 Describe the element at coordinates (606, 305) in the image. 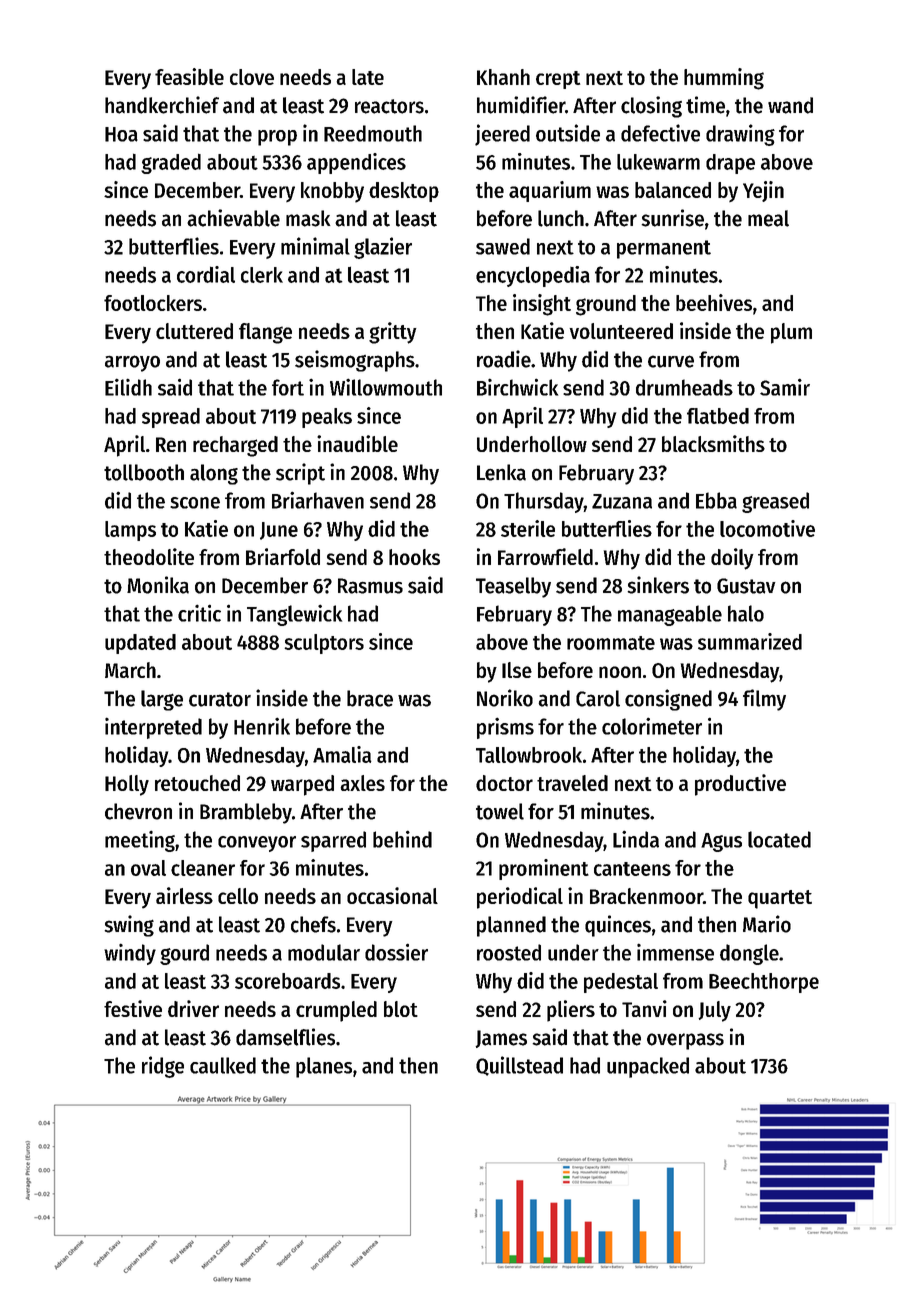

I see `ground` at that location.
